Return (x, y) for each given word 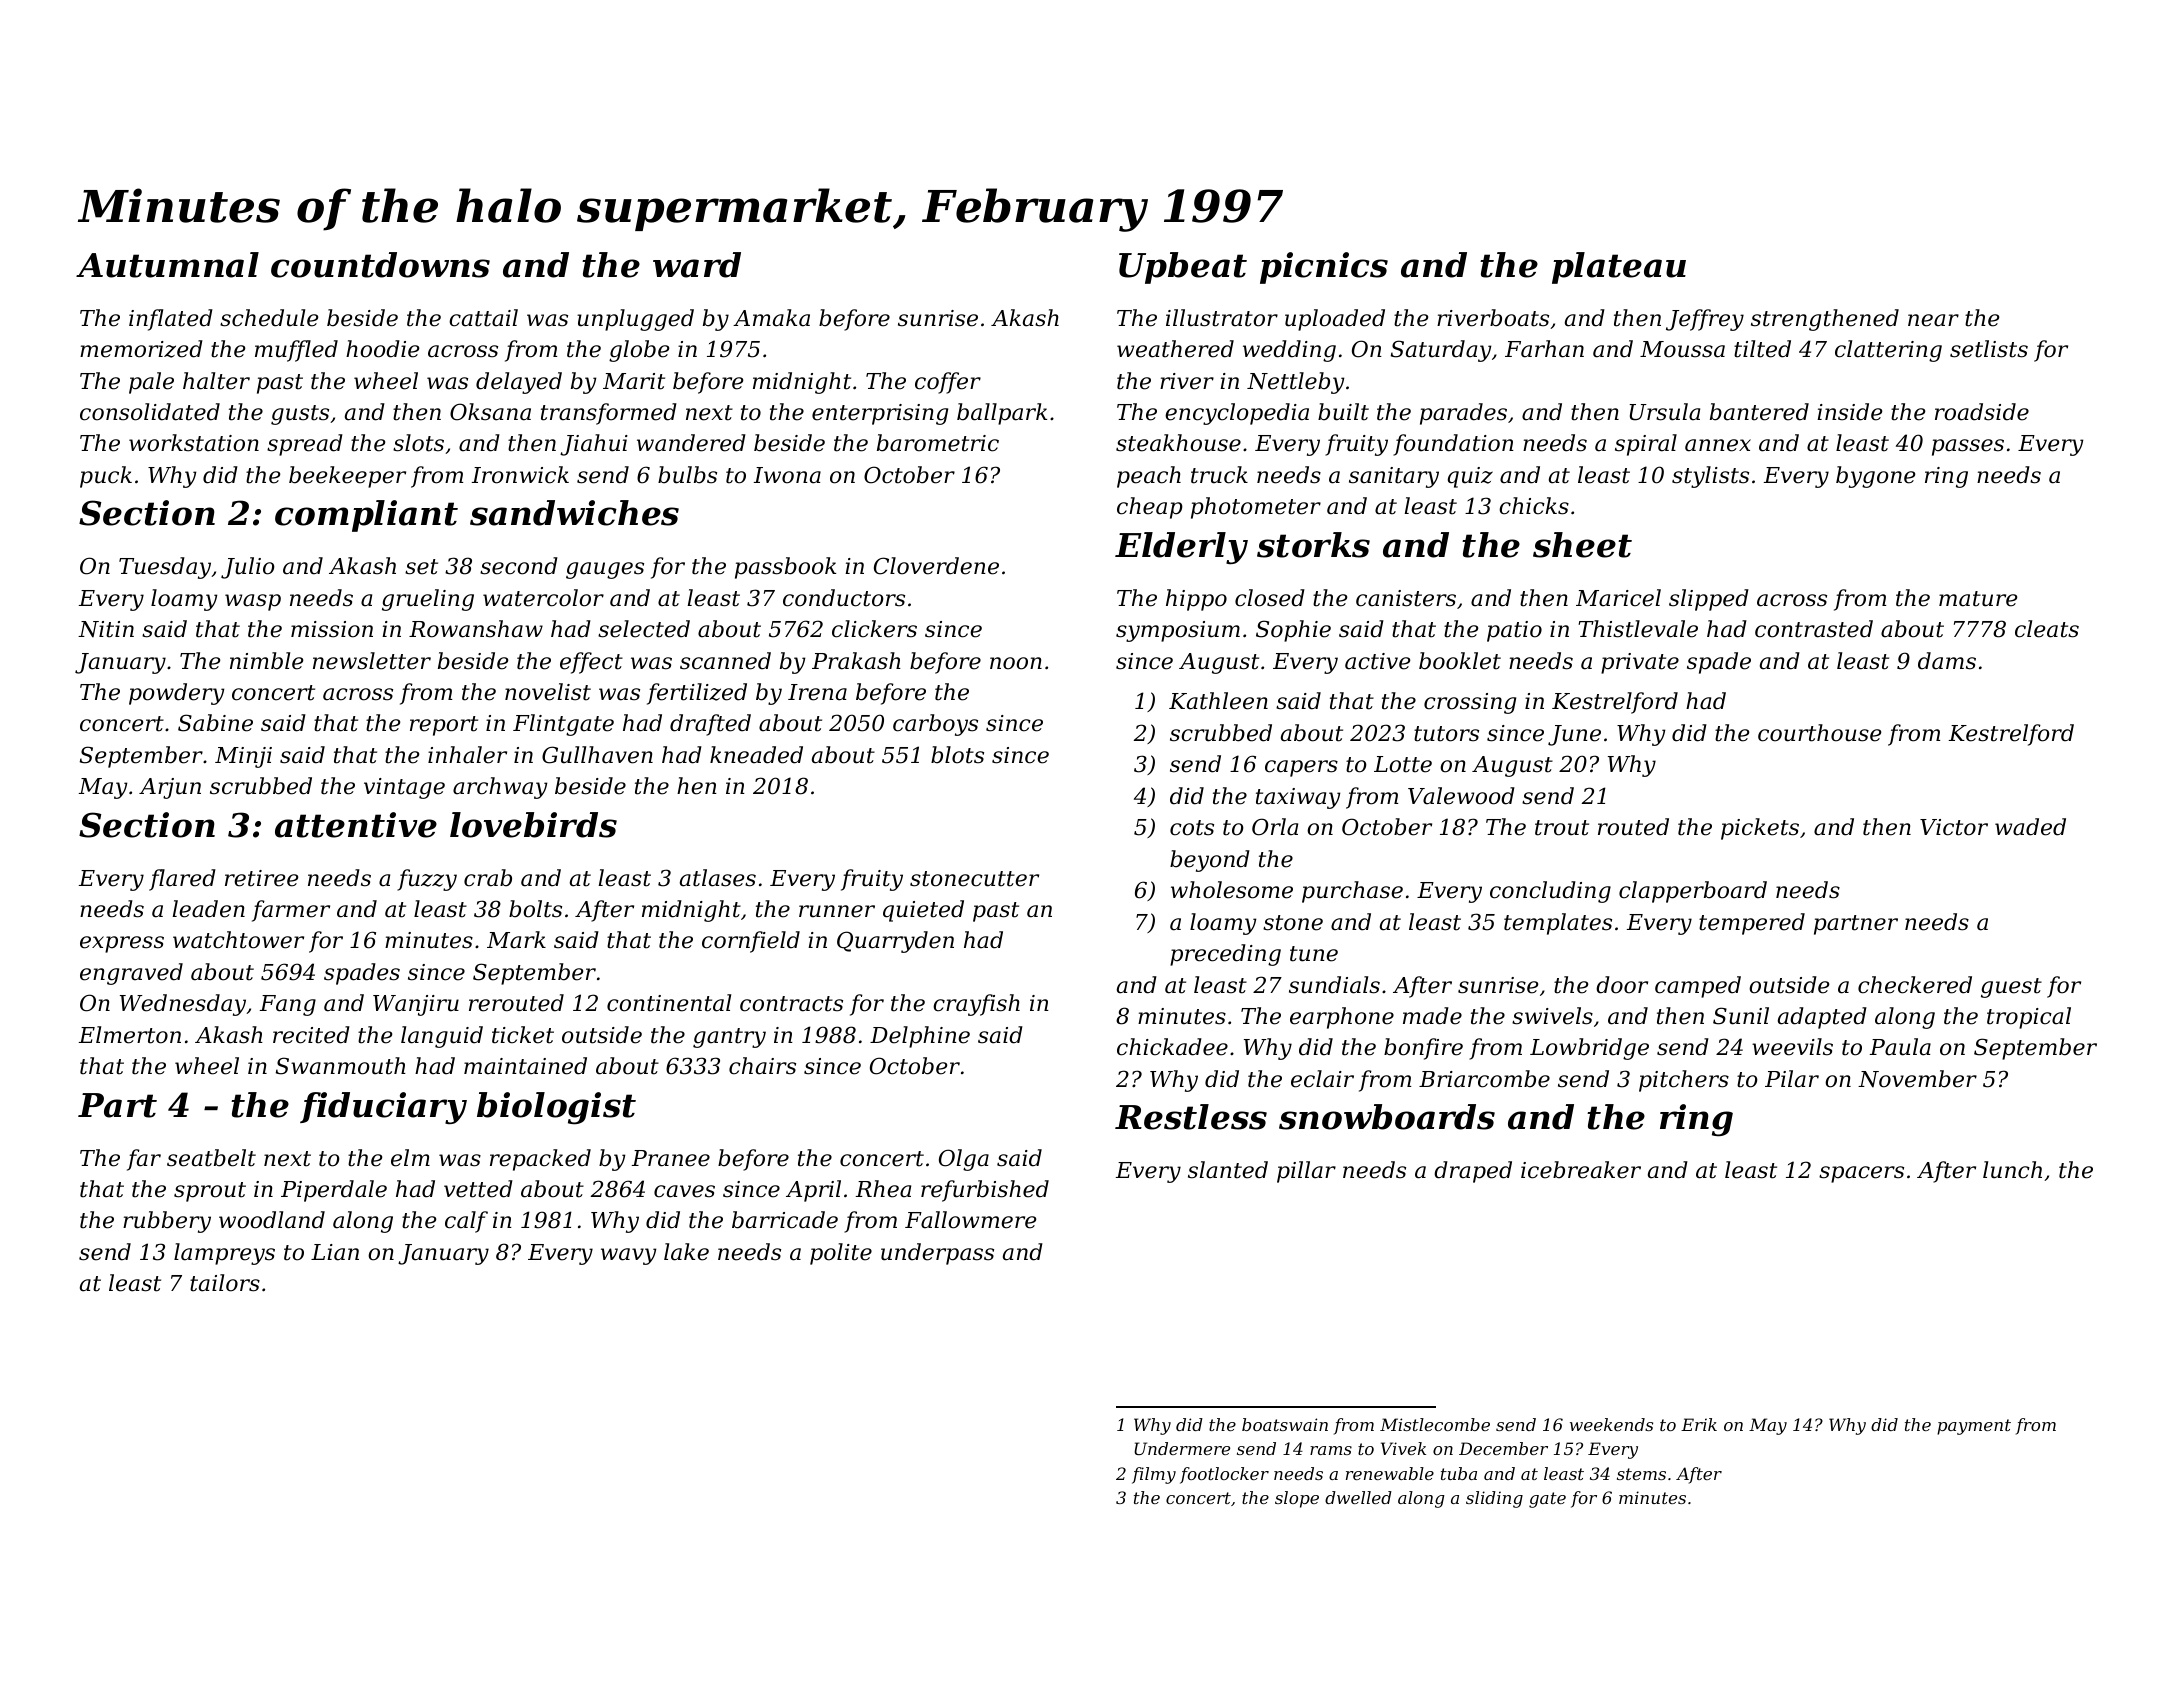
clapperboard (1693, 892)
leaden (209, 909)
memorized (141, 349)
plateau (1619, 268)
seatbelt (211, 1158)
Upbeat (1183, 268)
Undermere (1182, 1448)
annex (1718, 445)
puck (106, 477)
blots (957, 755)
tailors (225, 1283)
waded (2030, 827)
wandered (691, 443)
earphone (1342, 1018)
